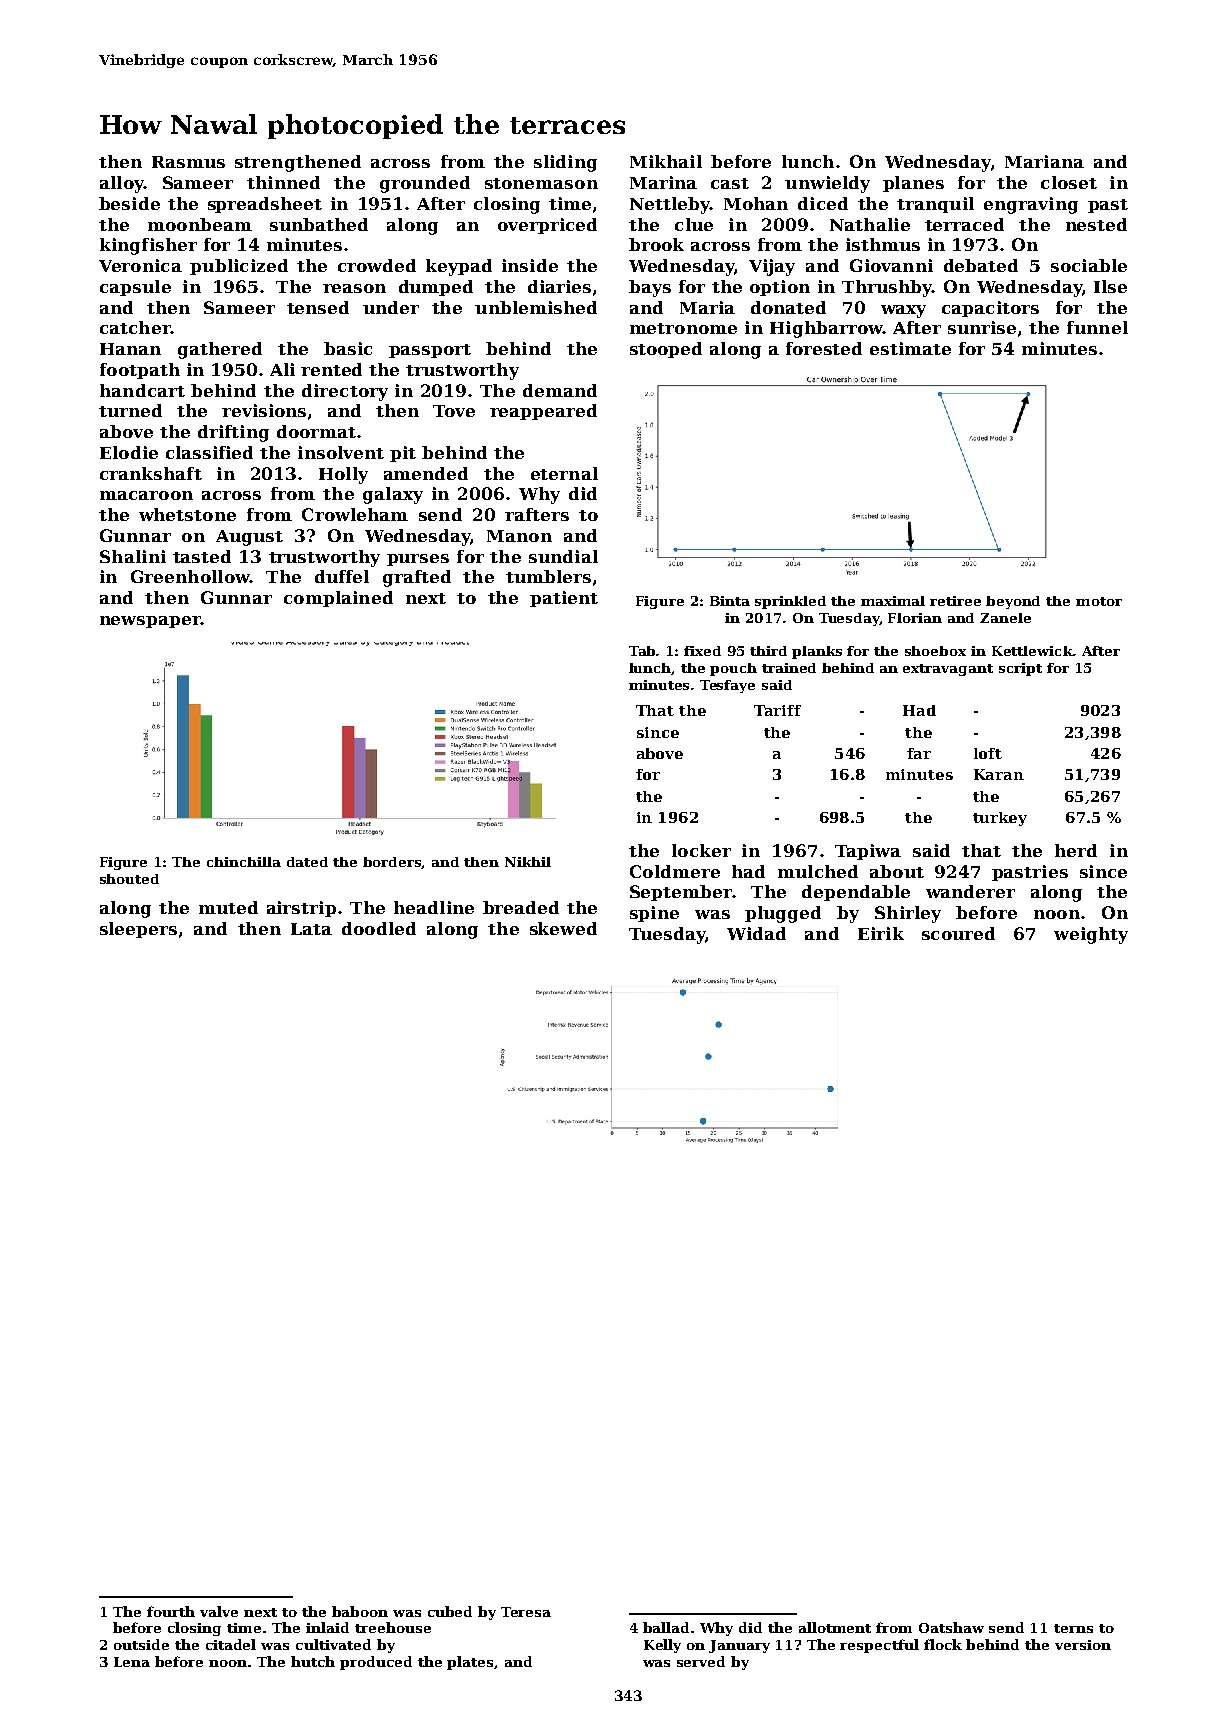 The height and width of the screenshot is (1735, 1227). Describe the element at coordinates (171, 1611) in the screenshot. I see `fourth` at that location.
